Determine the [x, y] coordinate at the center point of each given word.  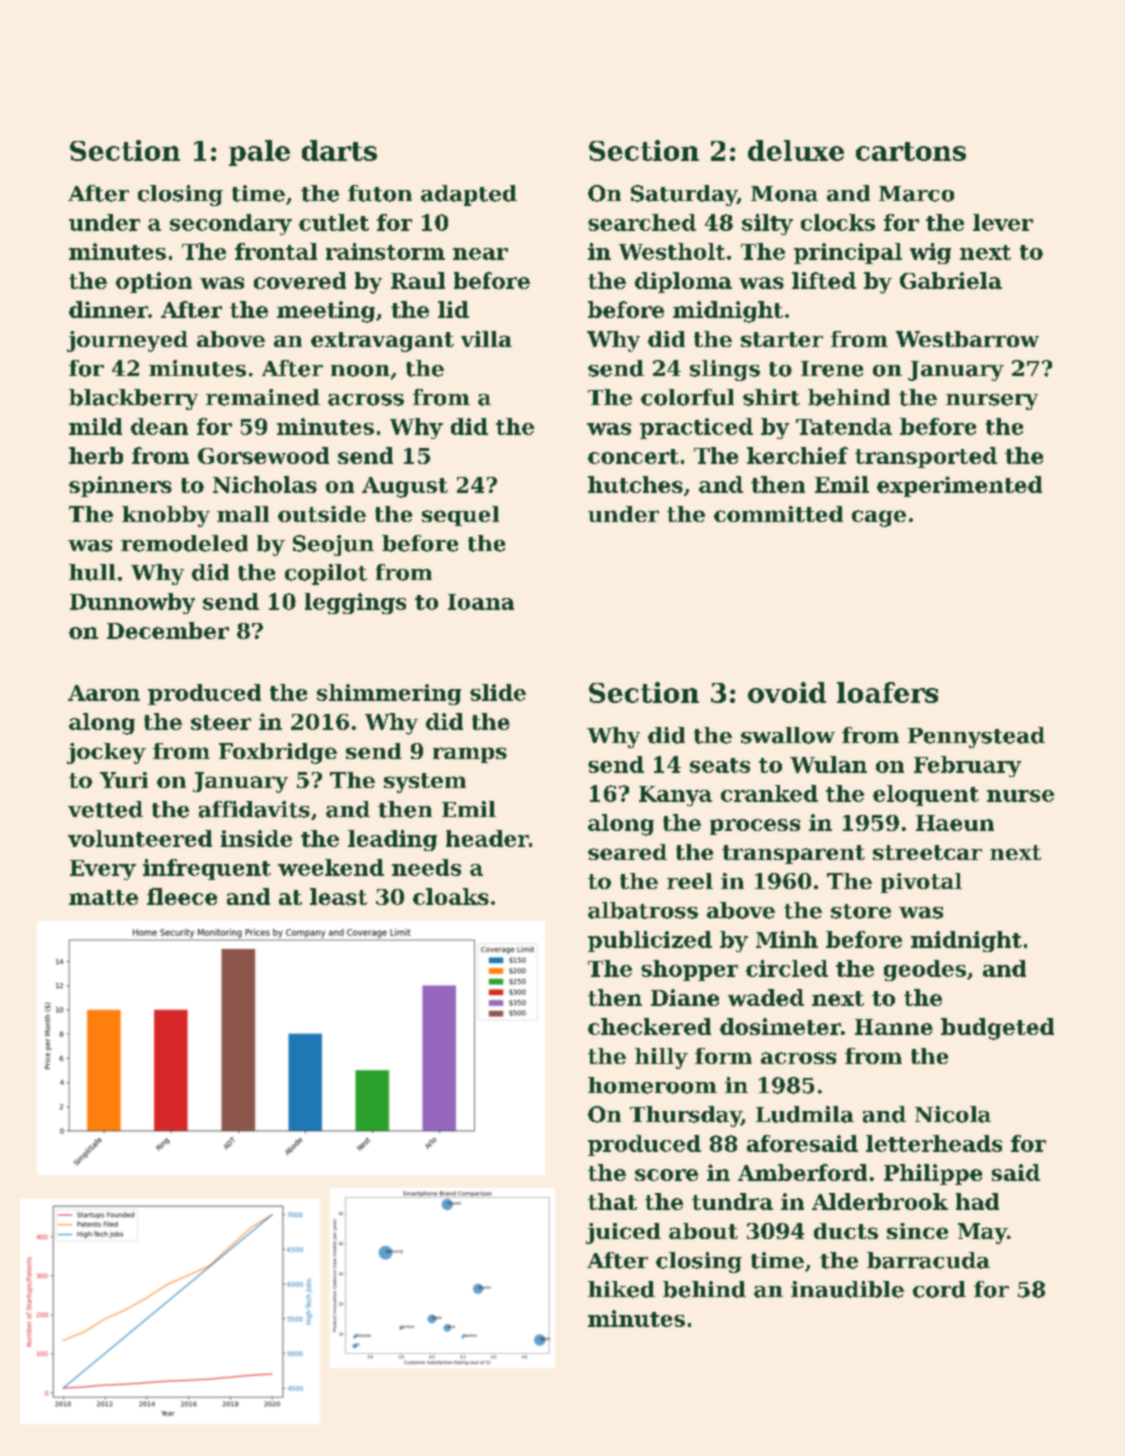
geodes [925, 970]
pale [259, 153]
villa [486, 339]
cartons [911, 151]
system [425, 783]
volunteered [140, 838]
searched [642, 222]
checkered [649, 1026]
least [338, 896]
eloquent [926, 795]
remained [263, 397]
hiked [621, 1289]
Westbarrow [967, 339]
